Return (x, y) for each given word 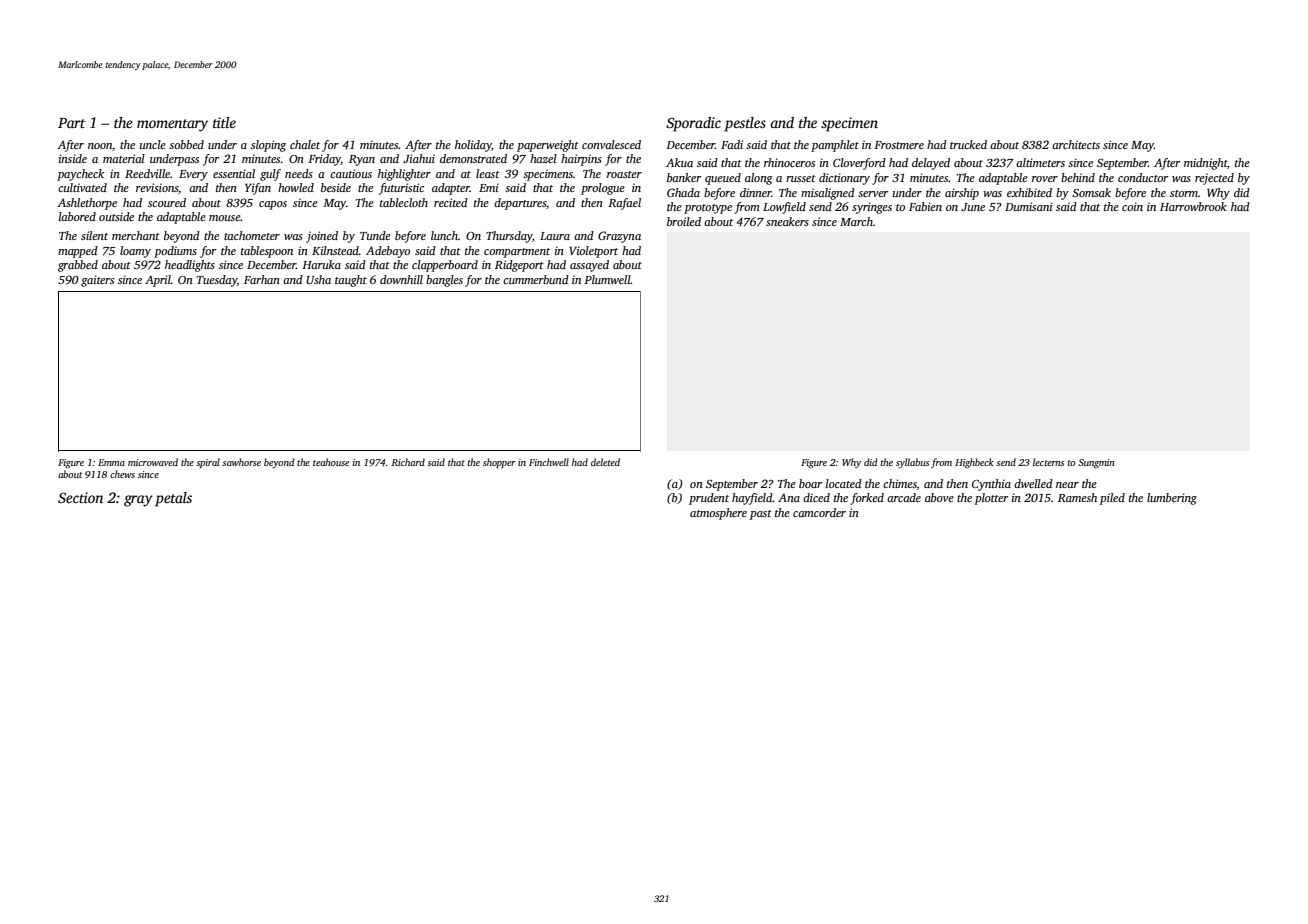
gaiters (97, 281)
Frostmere (899, 145)
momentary (172, 125)
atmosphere (718, 514)
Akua (679, 162)
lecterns (1048, 462)
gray (138, 501)
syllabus (912, 463)
